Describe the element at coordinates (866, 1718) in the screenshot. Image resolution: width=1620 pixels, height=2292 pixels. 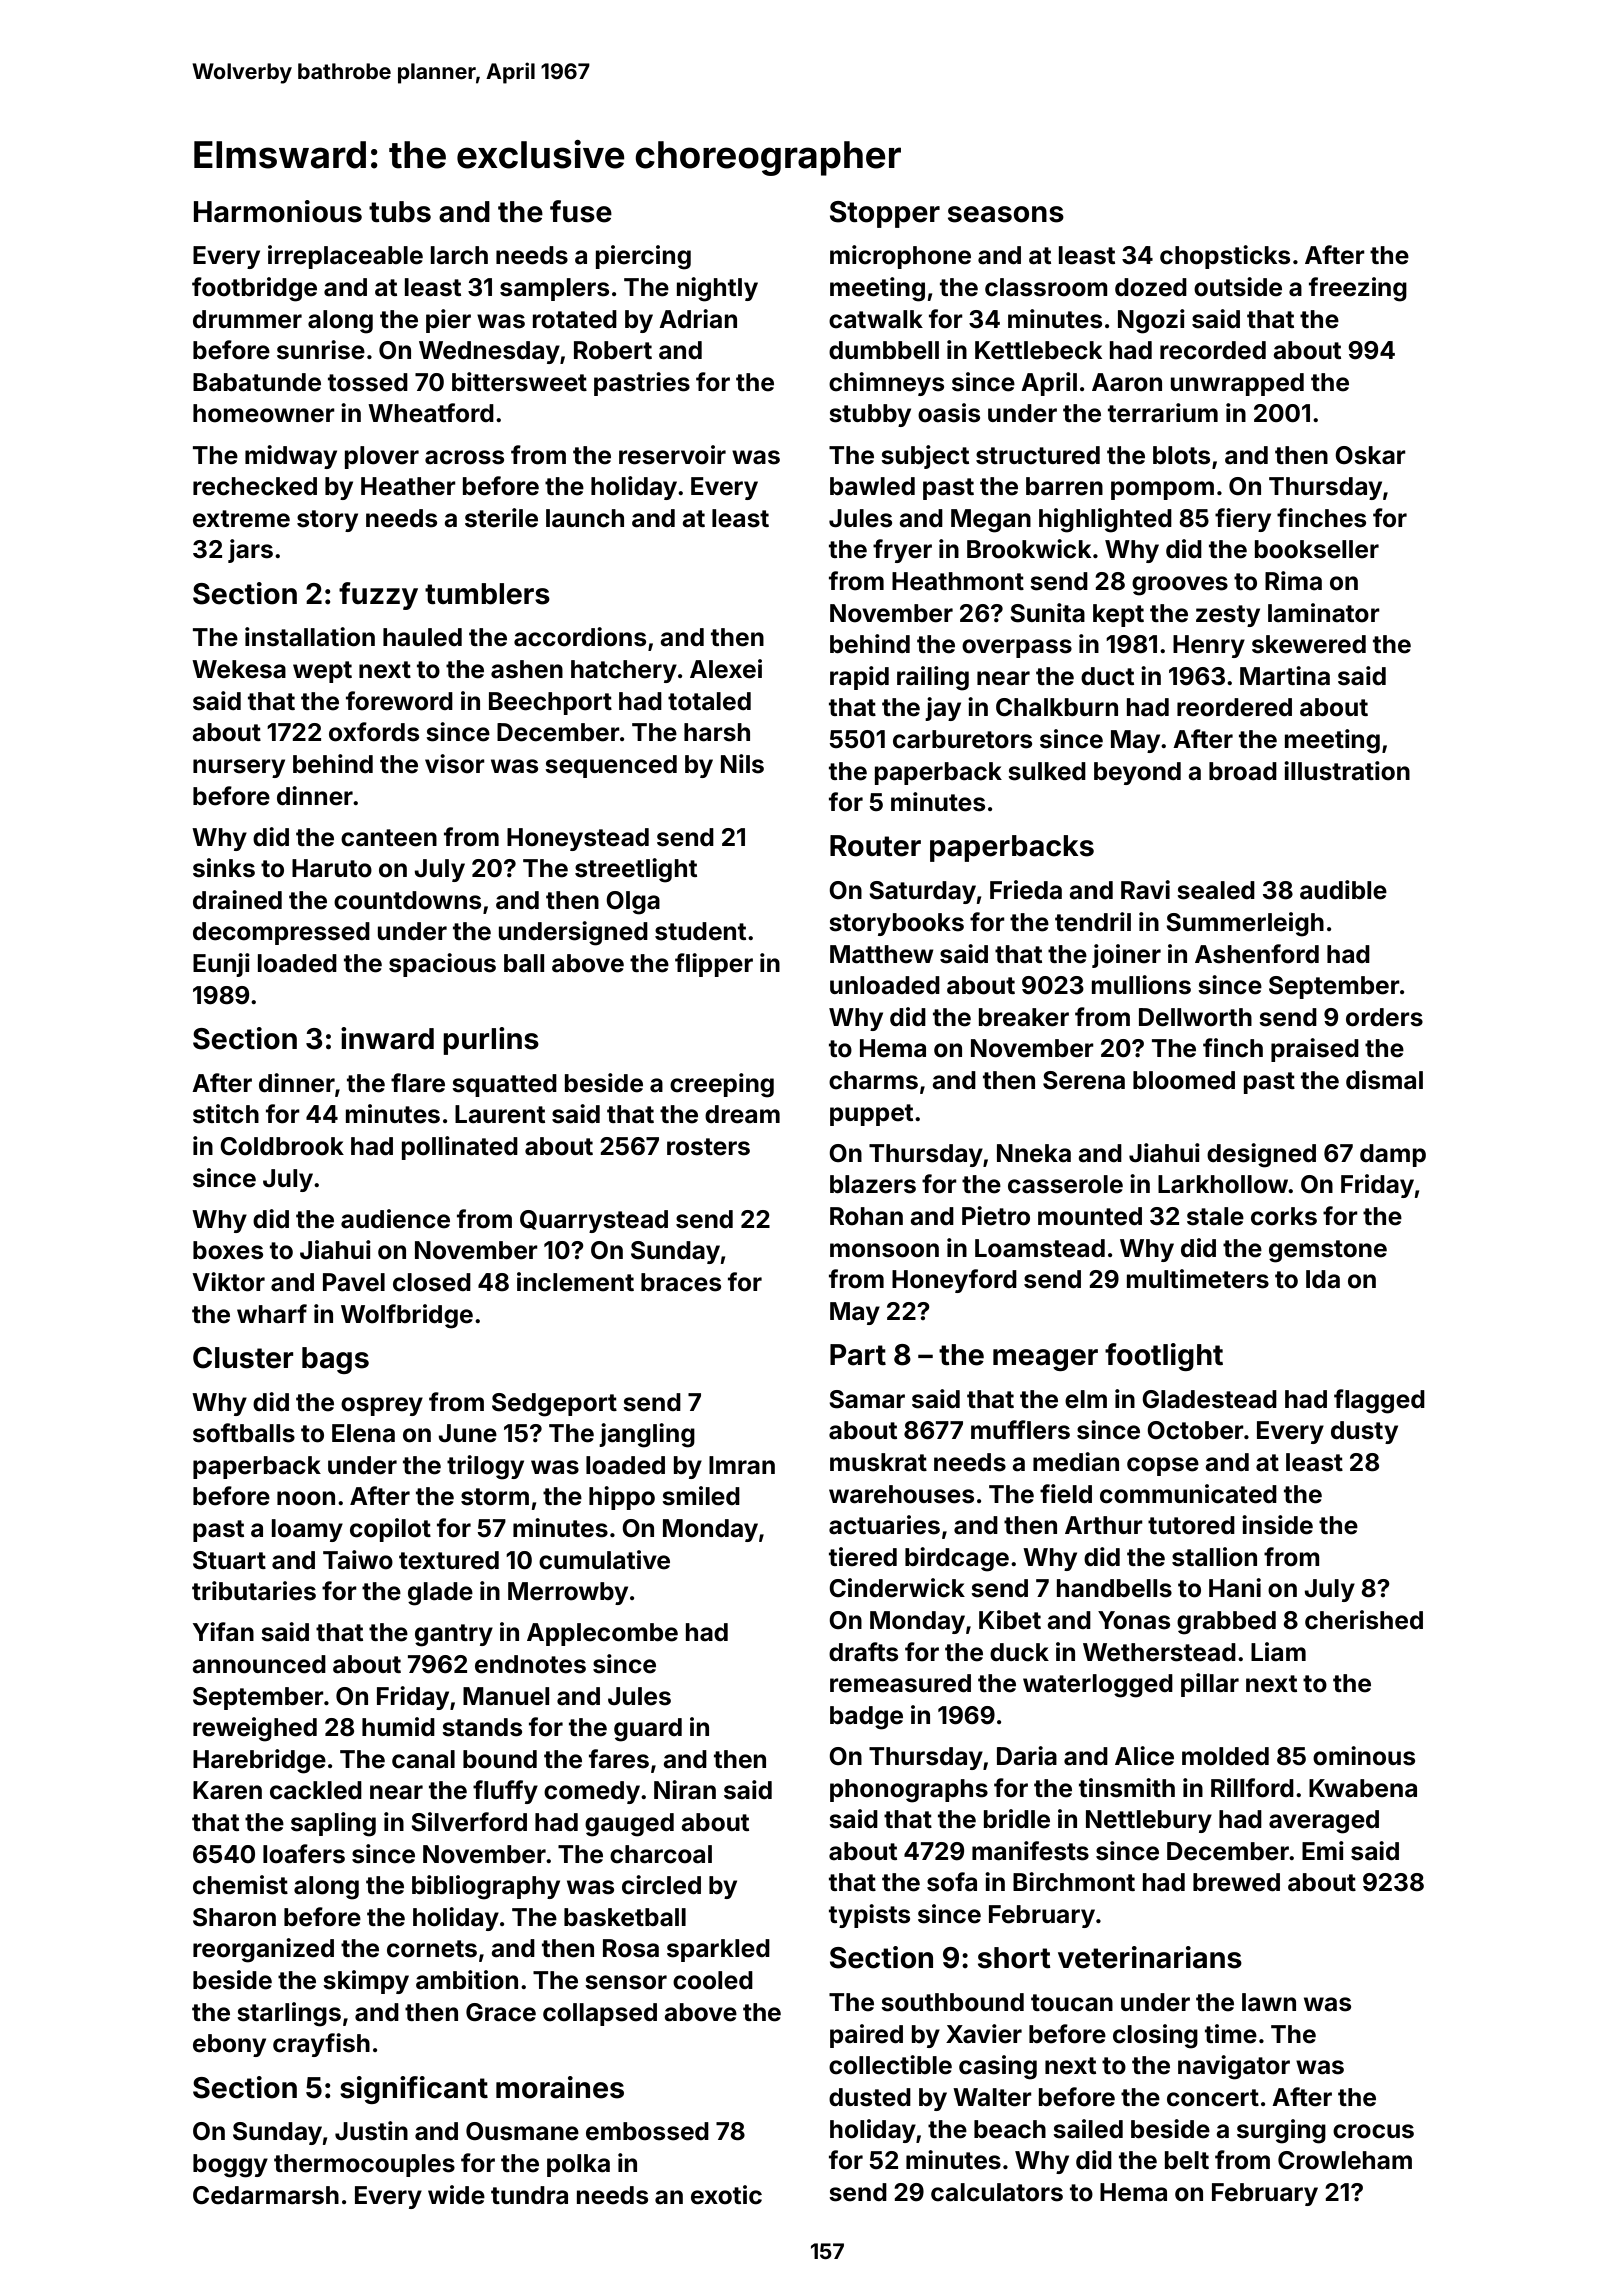
I see `badge` at that location.
